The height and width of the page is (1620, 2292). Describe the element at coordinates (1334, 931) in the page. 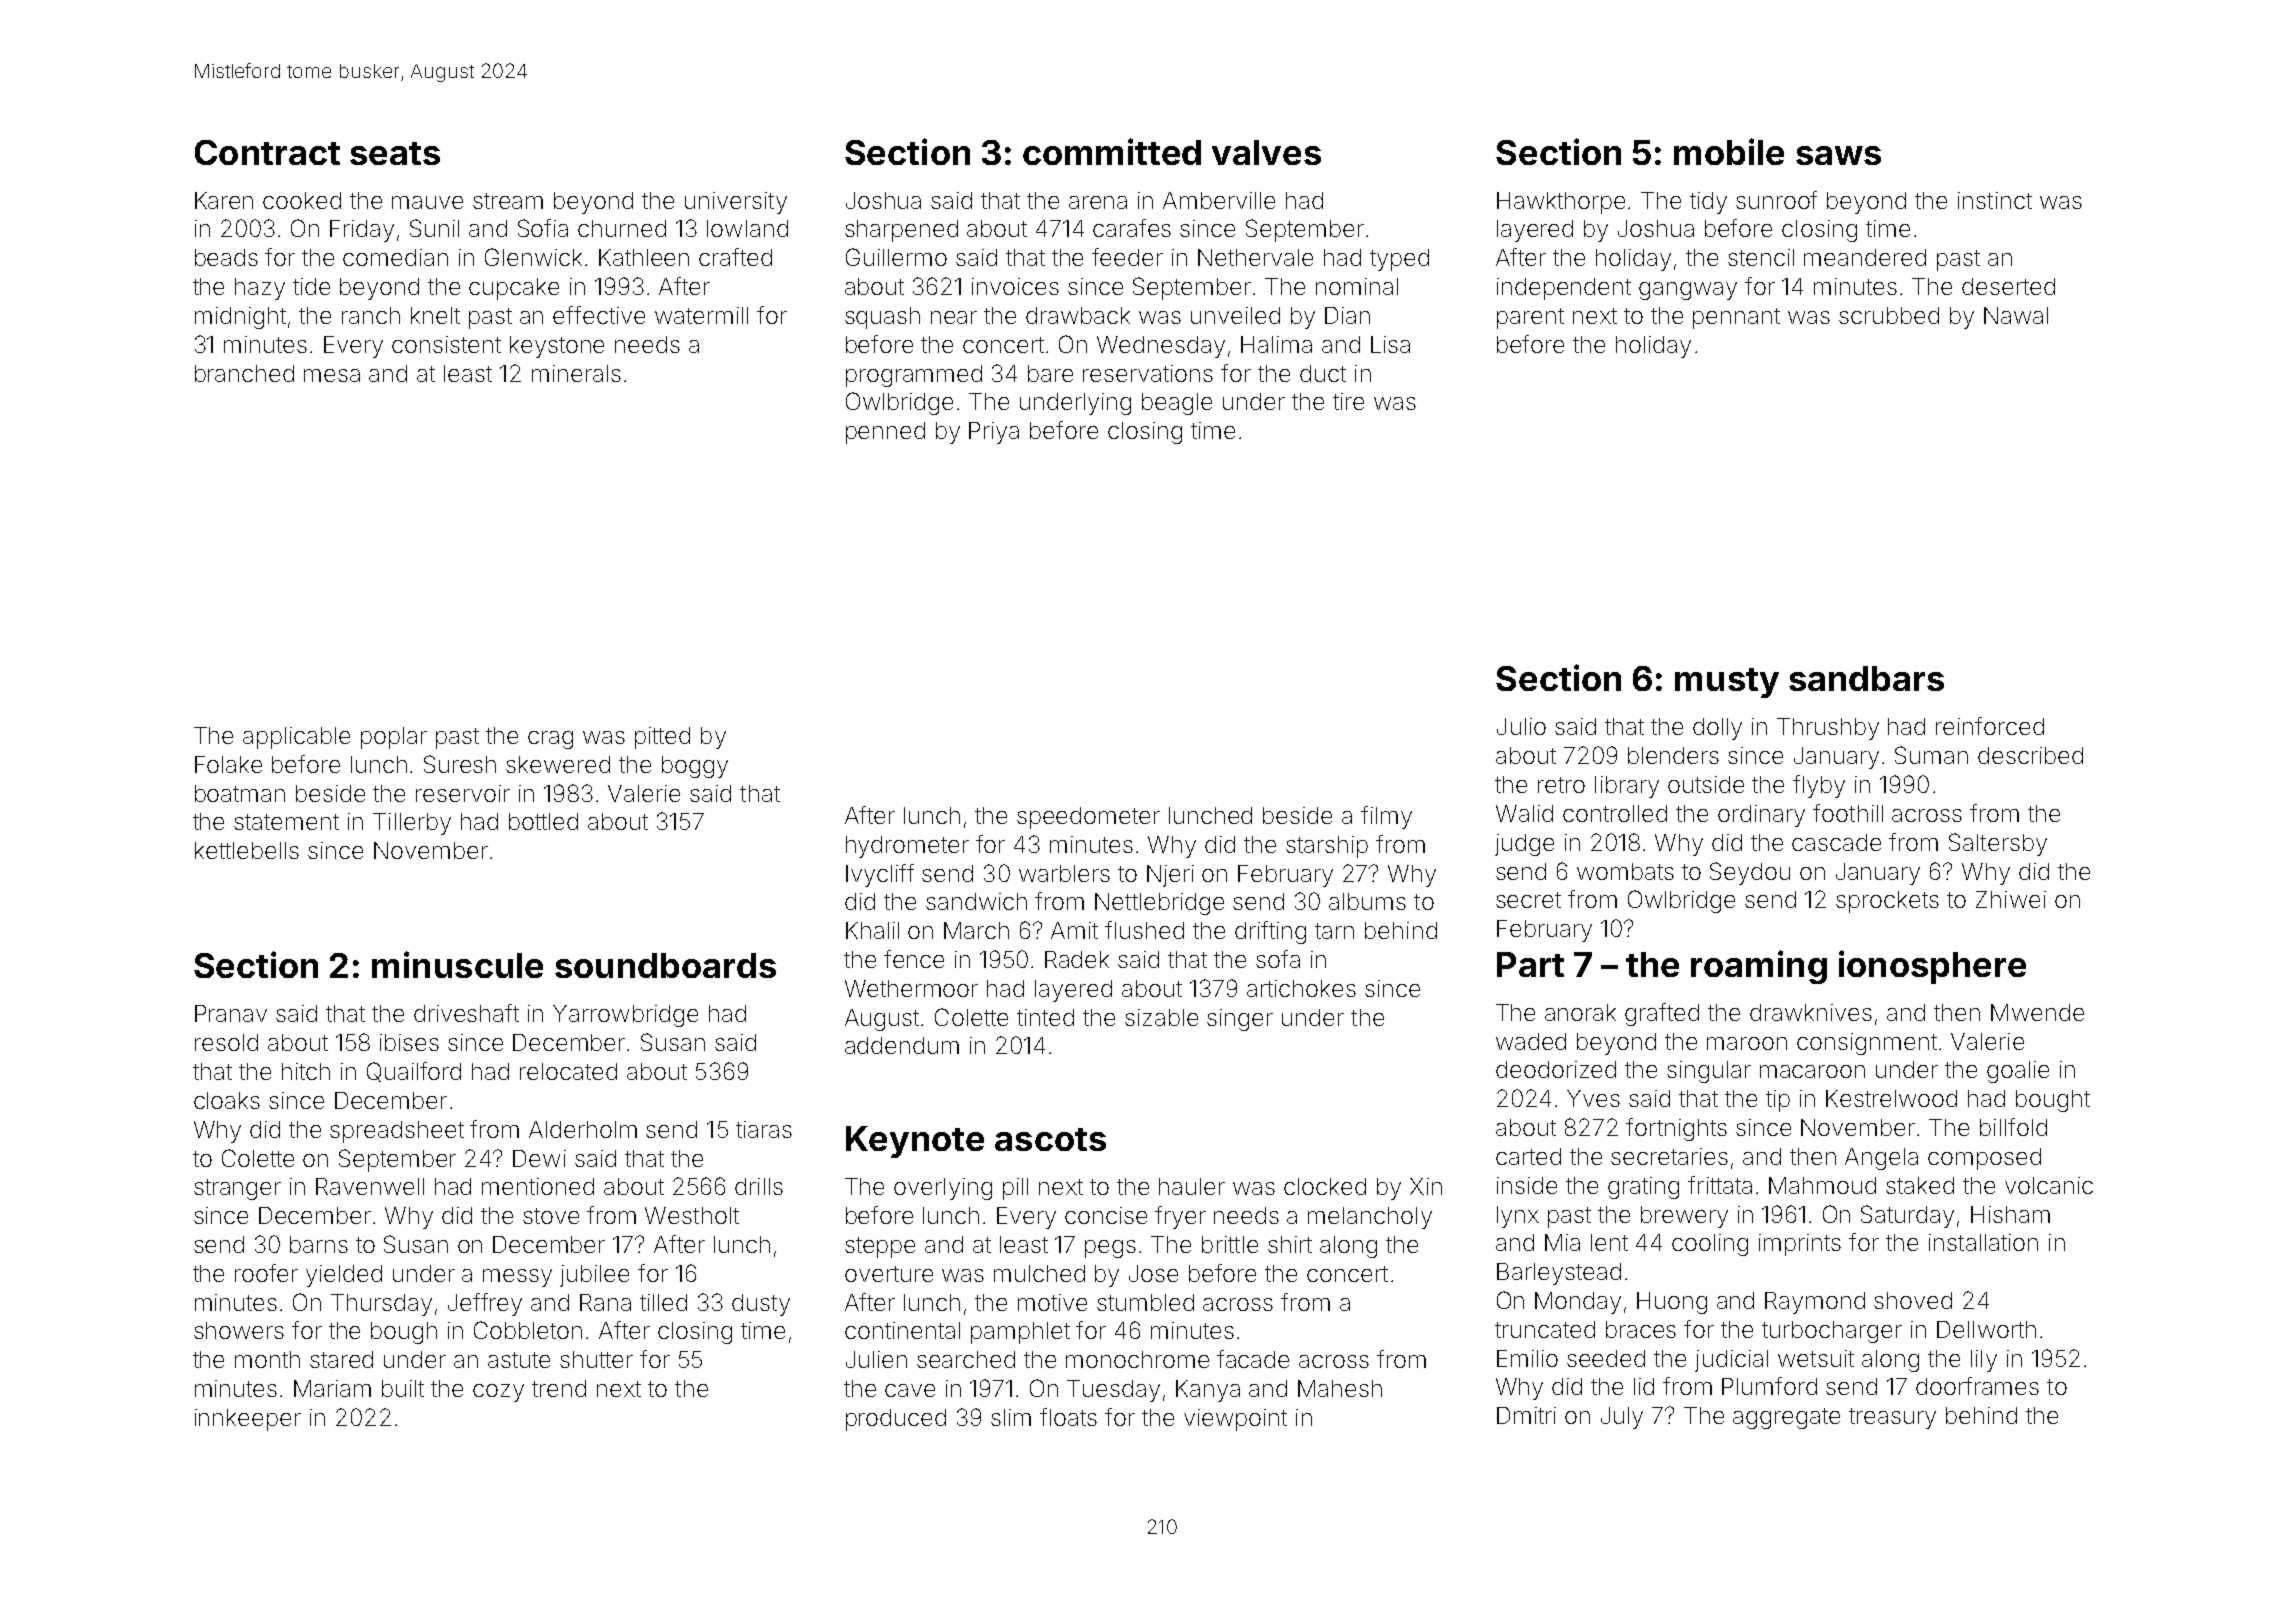

I see `tarn` at that location.
